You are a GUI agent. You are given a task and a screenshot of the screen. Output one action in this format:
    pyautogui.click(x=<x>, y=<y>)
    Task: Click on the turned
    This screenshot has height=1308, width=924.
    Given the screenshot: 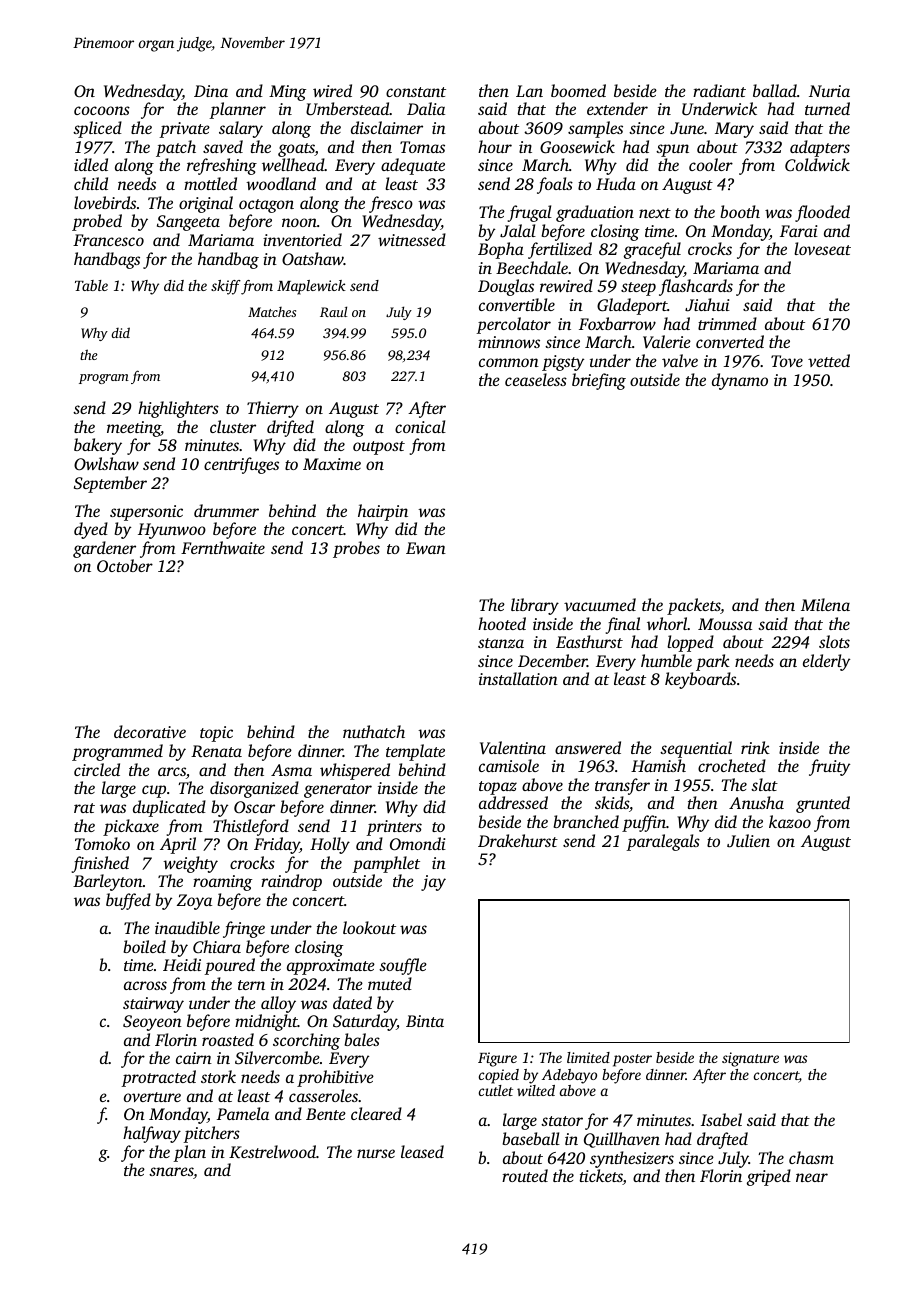 What is the action you would take?
    pyautogui.click(x=827, y=108)
